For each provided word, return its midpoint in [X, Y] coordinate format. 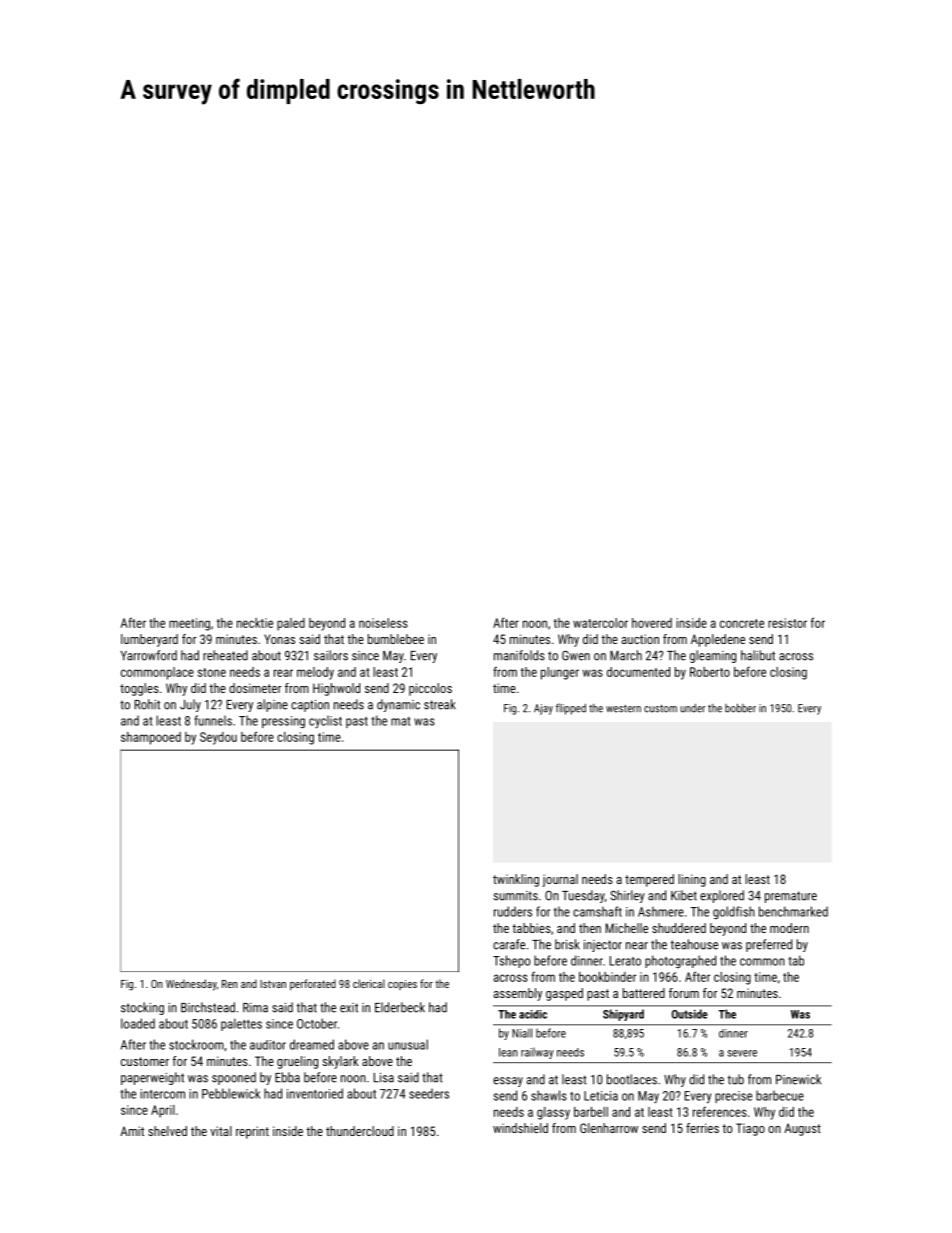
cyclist [325, 722]
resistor [787, 623]
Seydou [218, 738]
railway [537, 1053]
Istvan [273, 984]
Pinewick [798, 1079]
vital [221, 1131]
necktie [255, 623]
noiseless [383, 623]
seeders [429, 1093]
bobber [740, 708]
